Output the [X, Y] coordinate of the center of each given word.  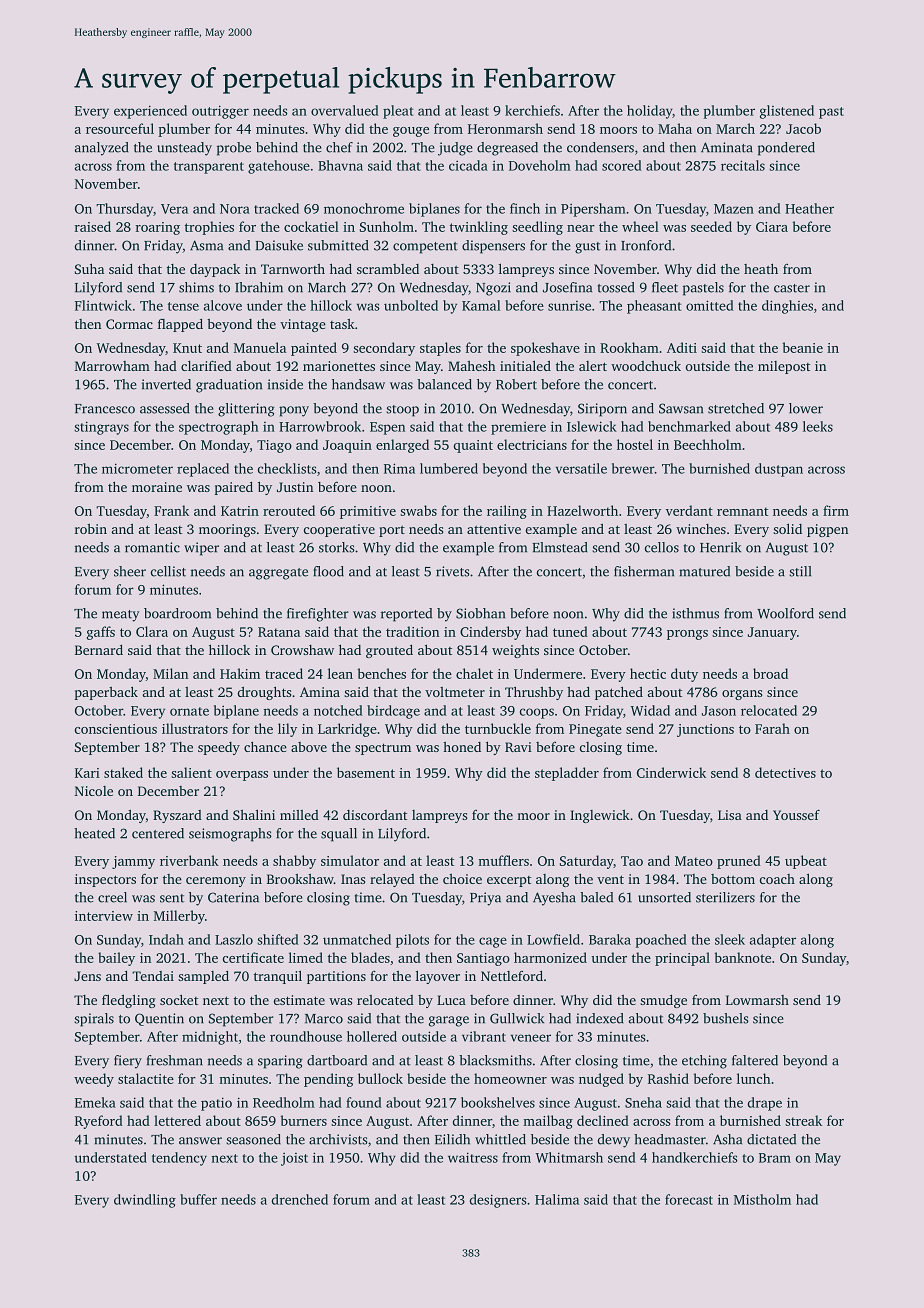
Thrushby [534, 693]
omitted [710, 305]
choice [462, 879]
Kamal [481, 305]
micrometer [137, 468]
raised [93, 226]
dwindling [145, 1201]
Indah [166, 939]
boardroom [177, 613]
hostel [635, 444]
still [800, 571]
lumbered [449, 468]
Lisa [730, 815]
